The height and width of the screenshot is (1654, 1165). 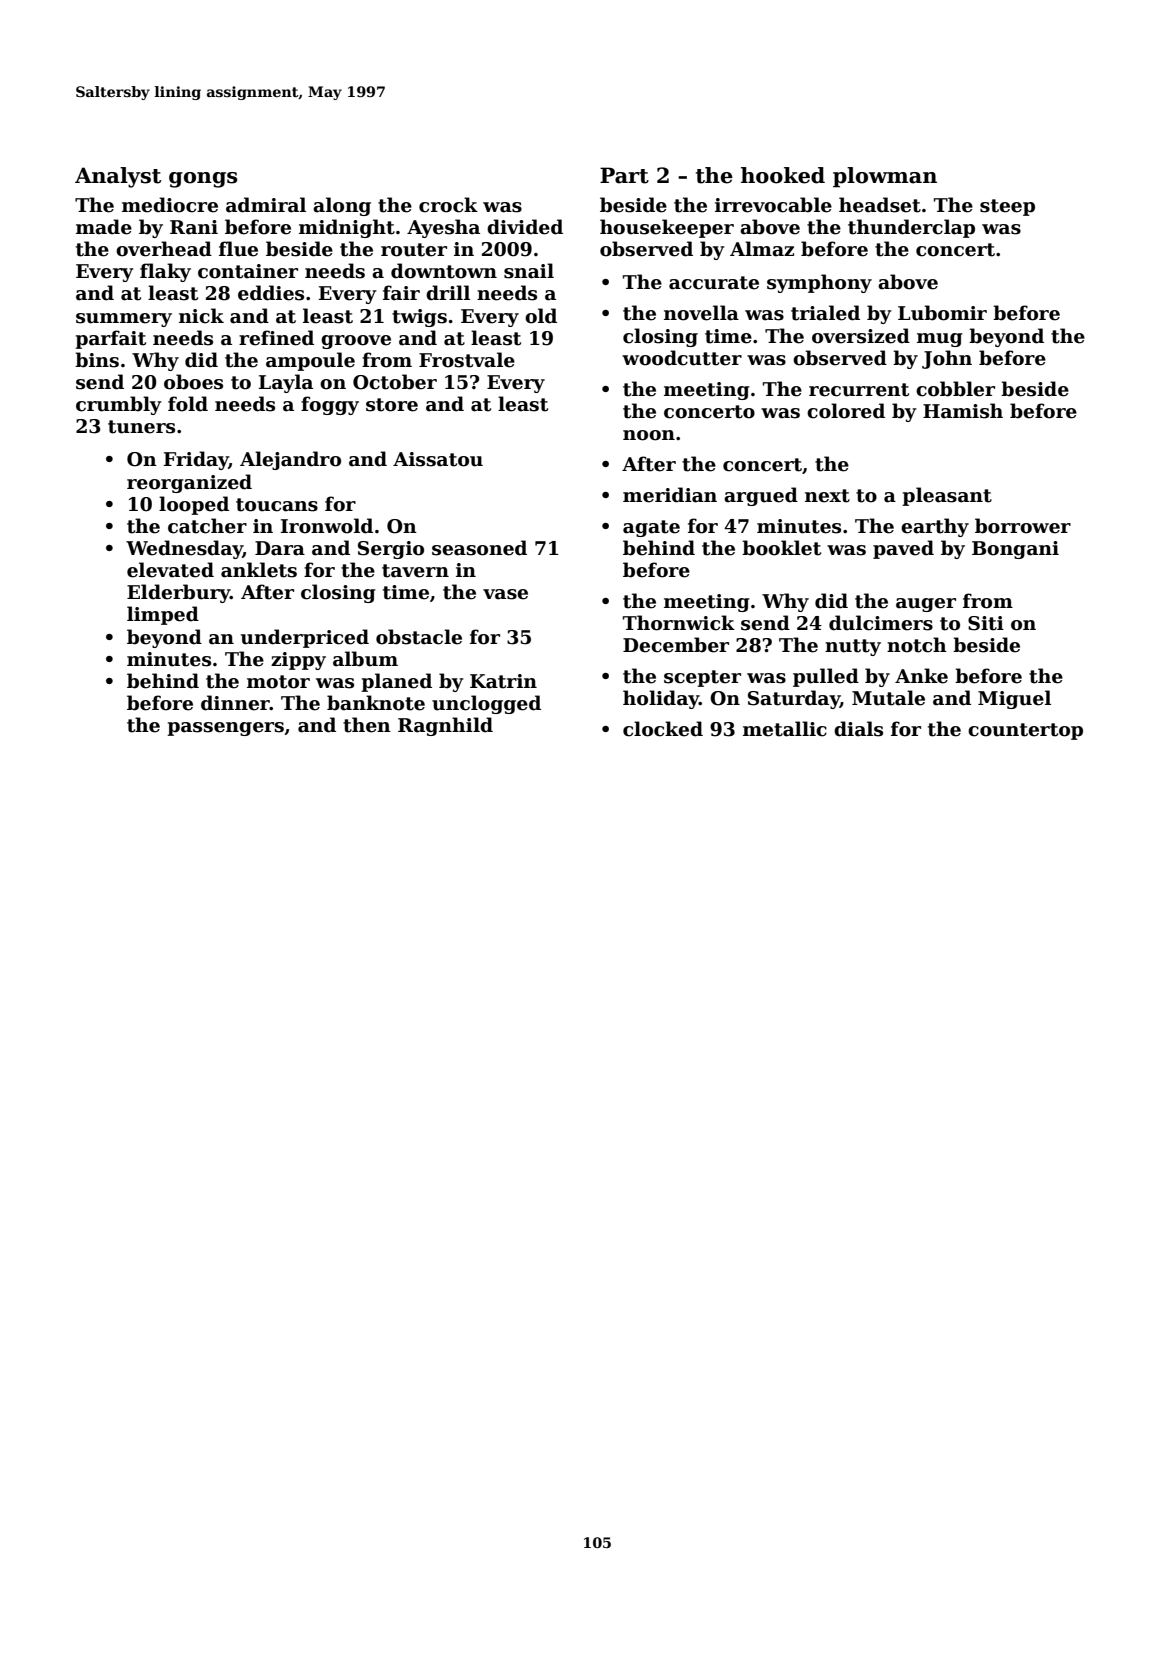 I want to click on plowman, so click(x=885, y=177).
